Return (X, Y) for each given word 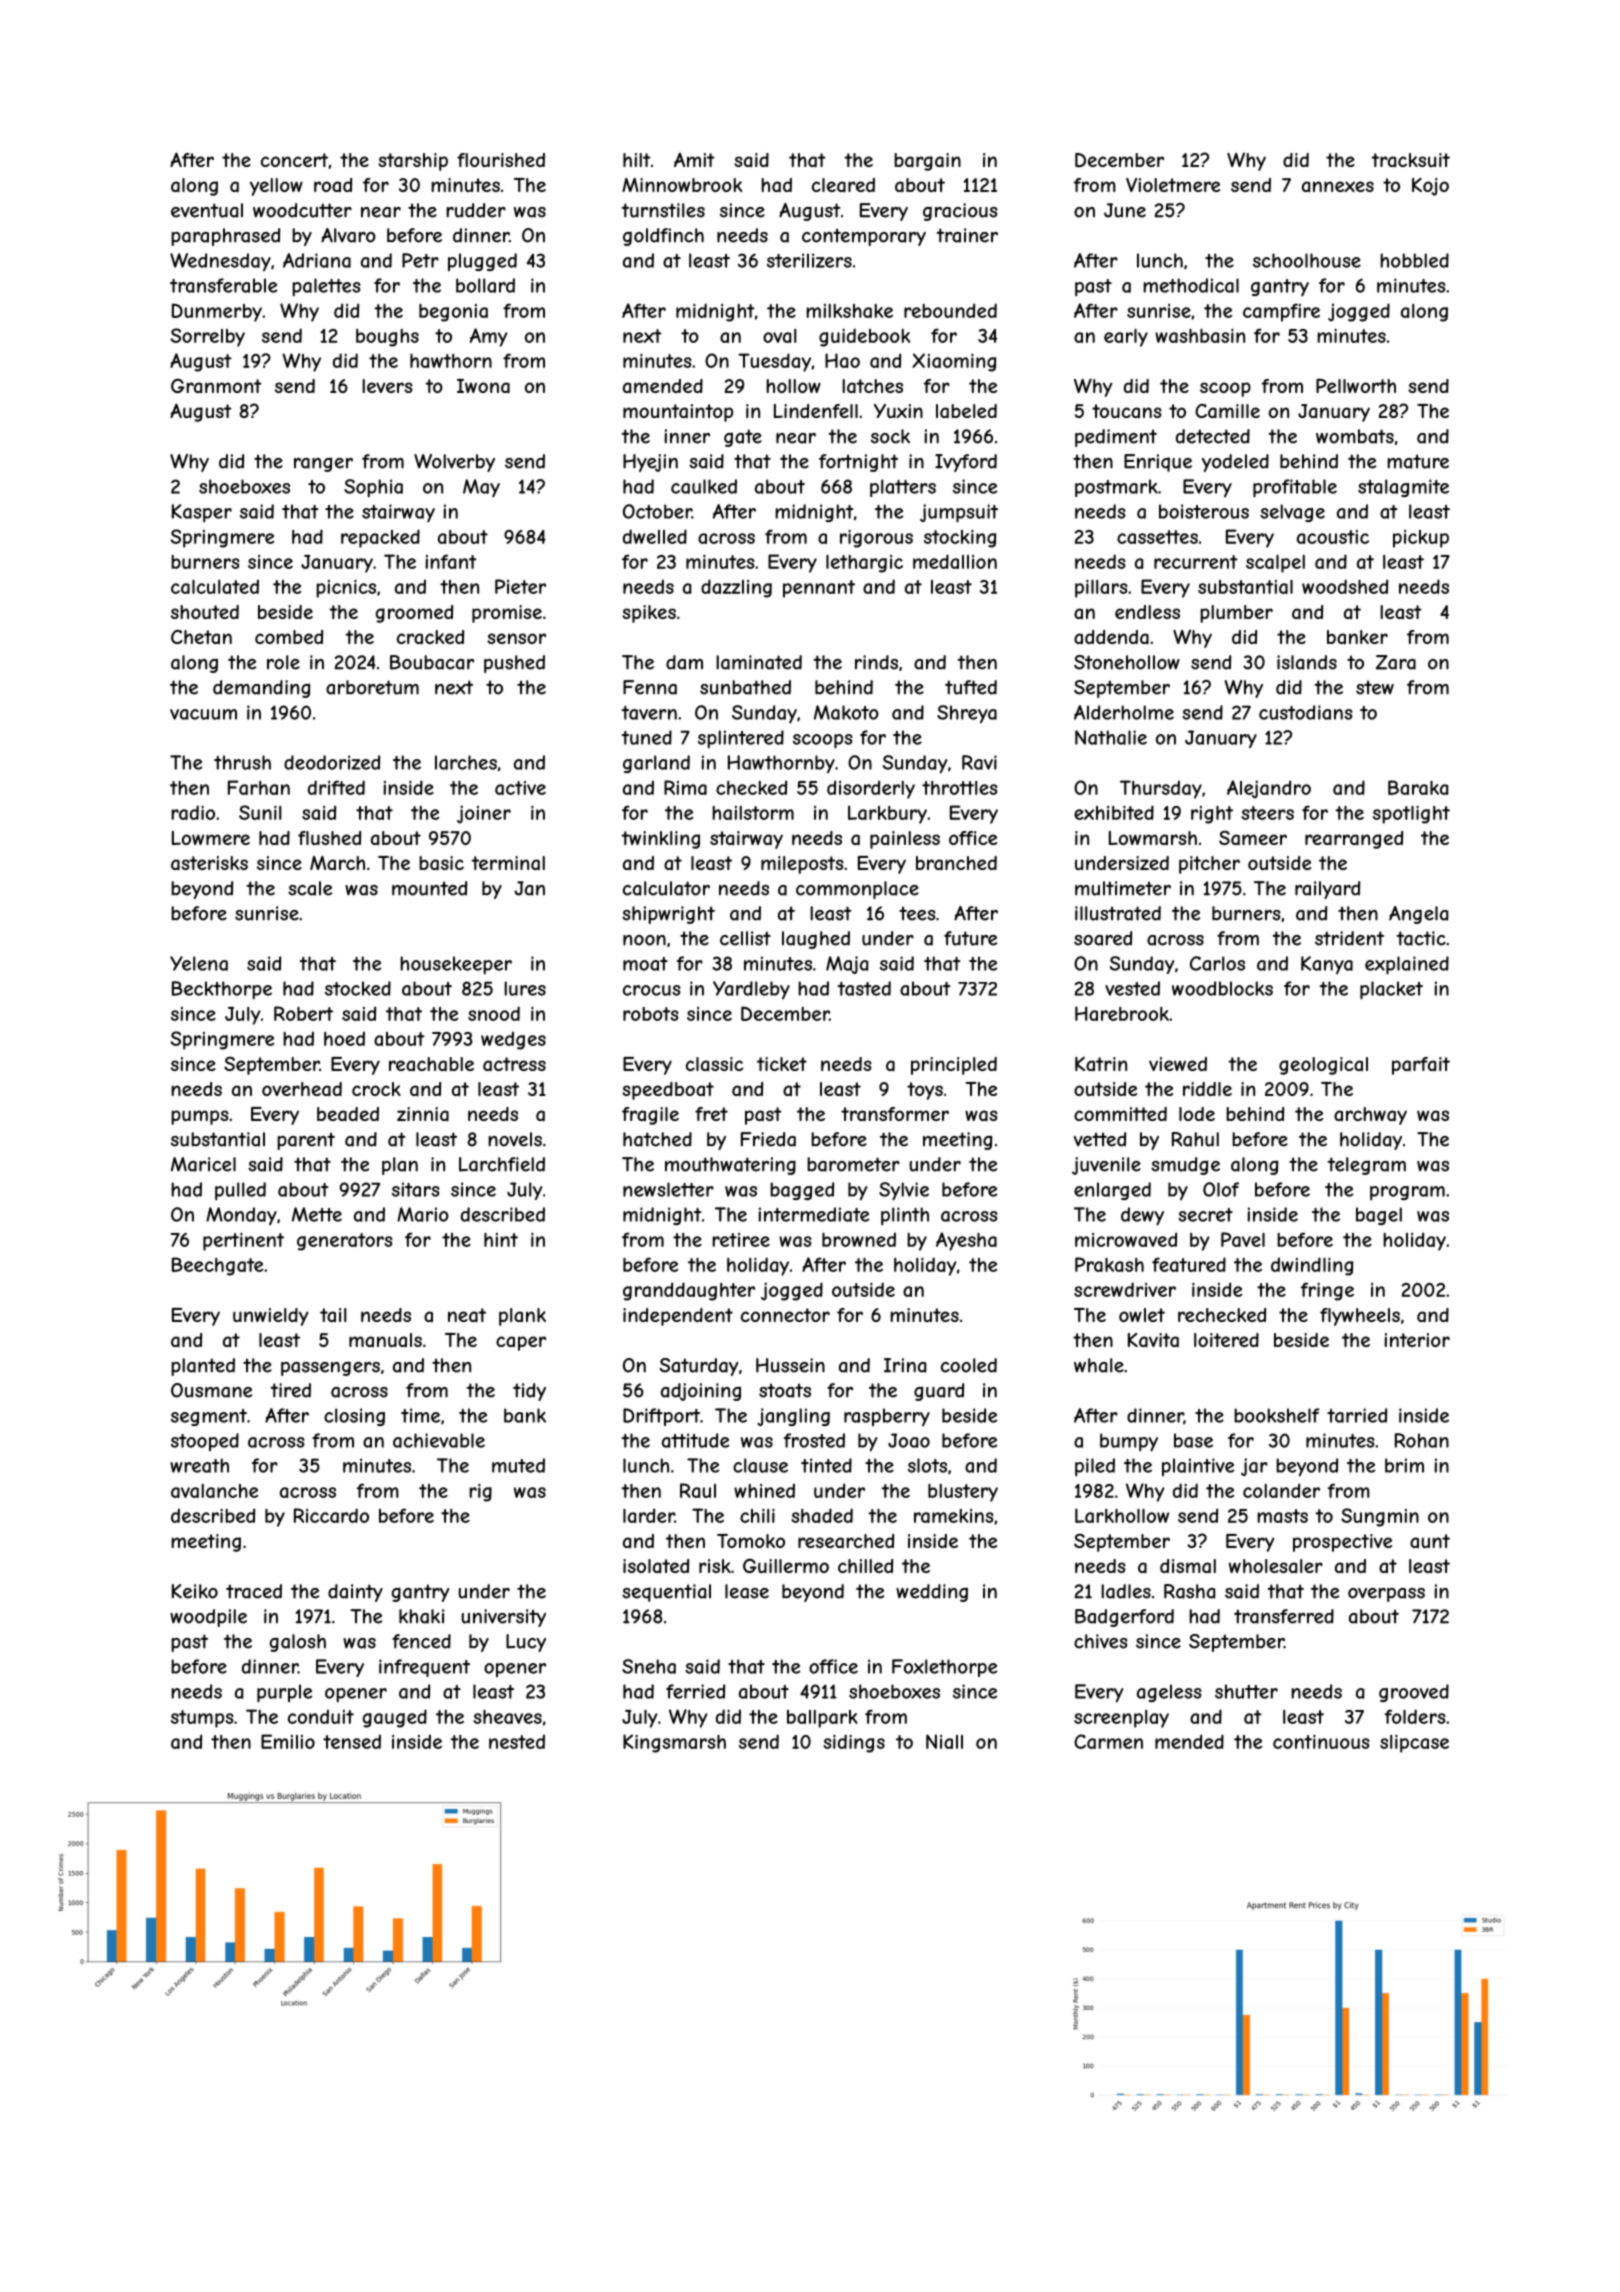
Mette (317, 1214)
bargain (927, 162)
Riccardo (331, 1515)
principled (954, 1066)
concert (294, 160)
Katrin (1101, 1064)
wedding (932, 1593)
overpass (1386, 1595)
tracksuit (1410, 160)
